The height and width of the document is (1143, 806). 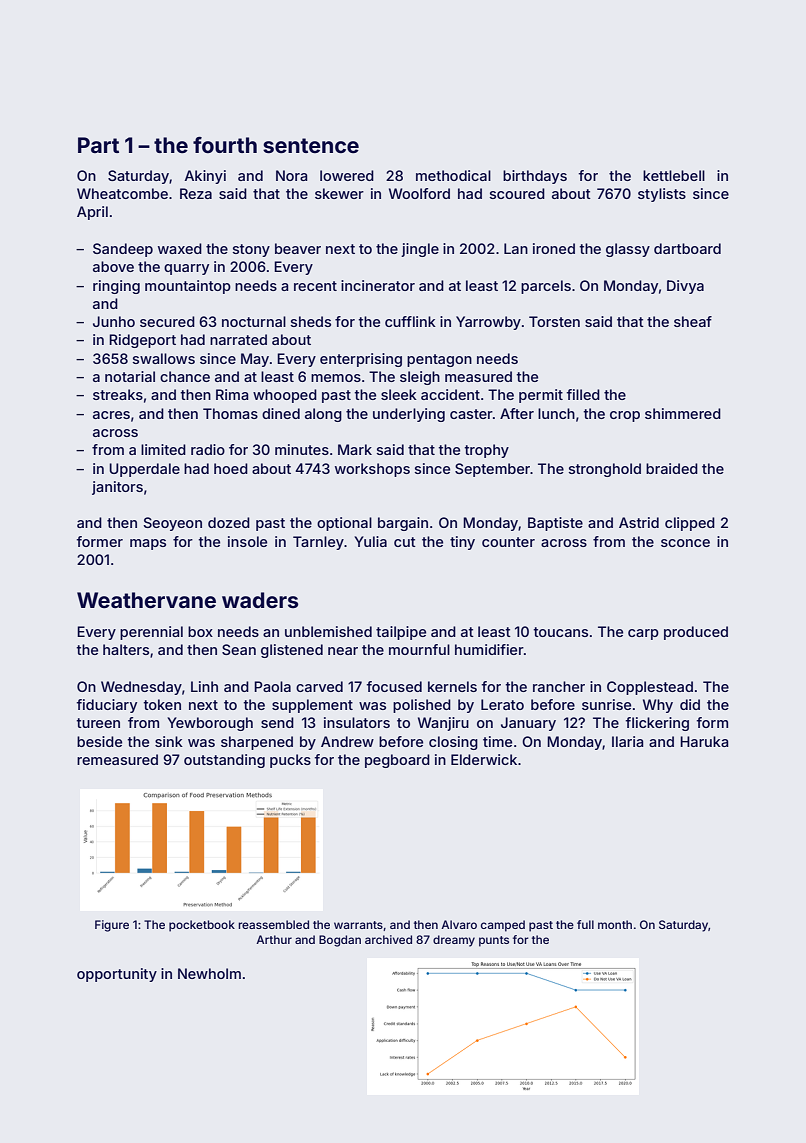 What do you see at coordinates (555, 524) in the document?
I see `Baptiste` at bounding box center [555, 524].
